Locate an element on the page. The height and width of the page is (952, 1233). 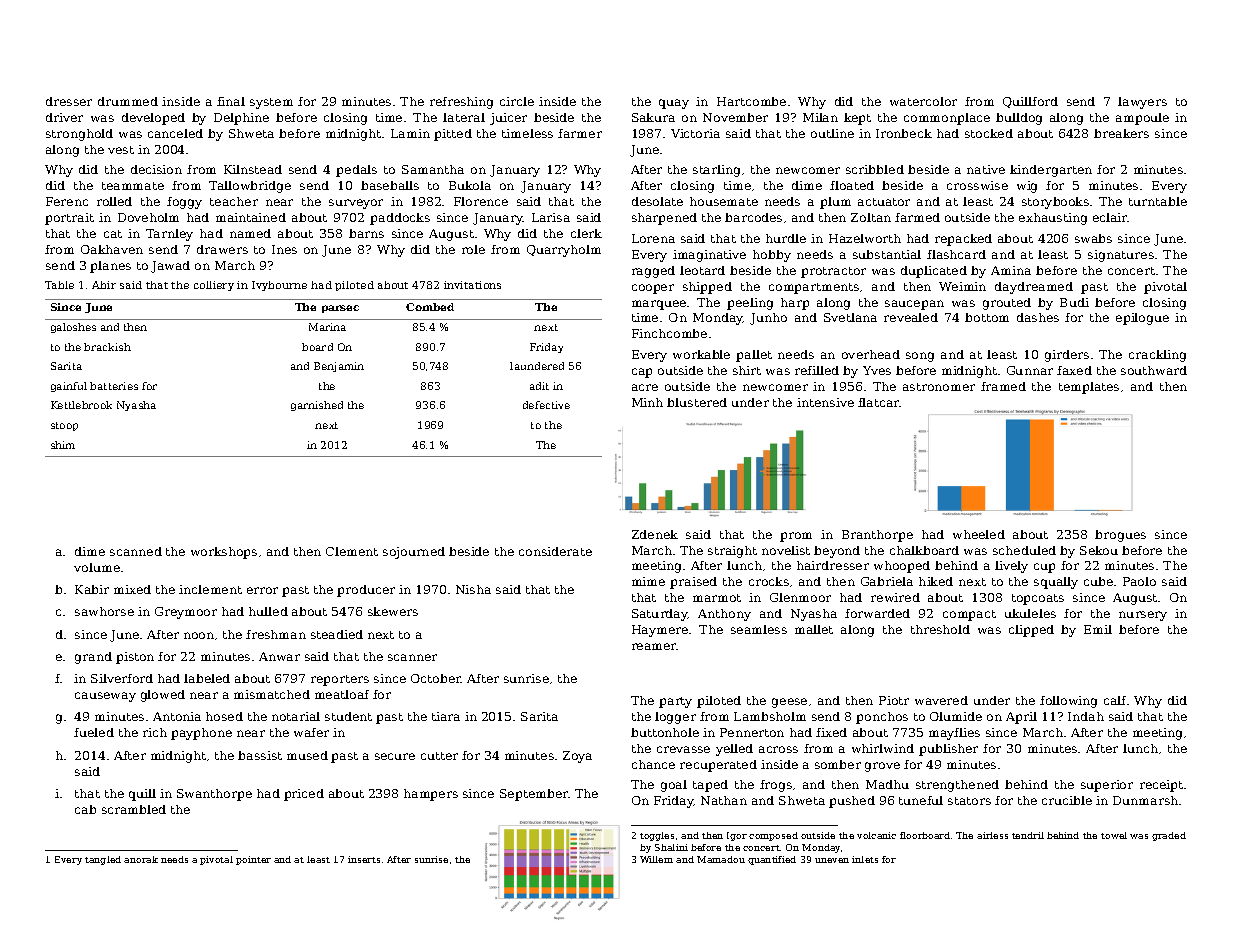
pointer is located at coordinates (253, 860).
